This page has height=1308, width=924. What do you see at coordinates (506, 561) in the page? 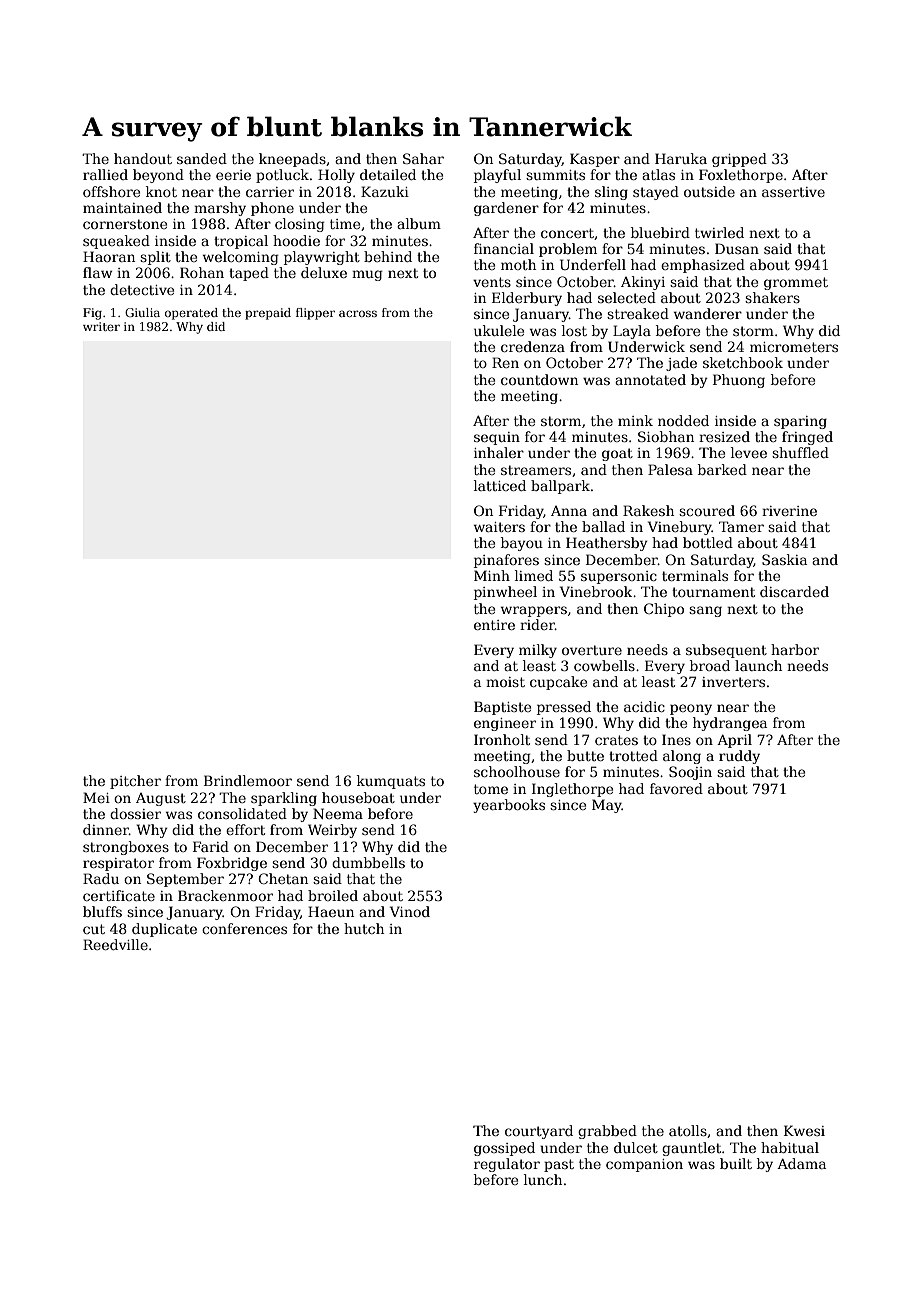
I see `pinafores` at bounding box center [506, 561].
